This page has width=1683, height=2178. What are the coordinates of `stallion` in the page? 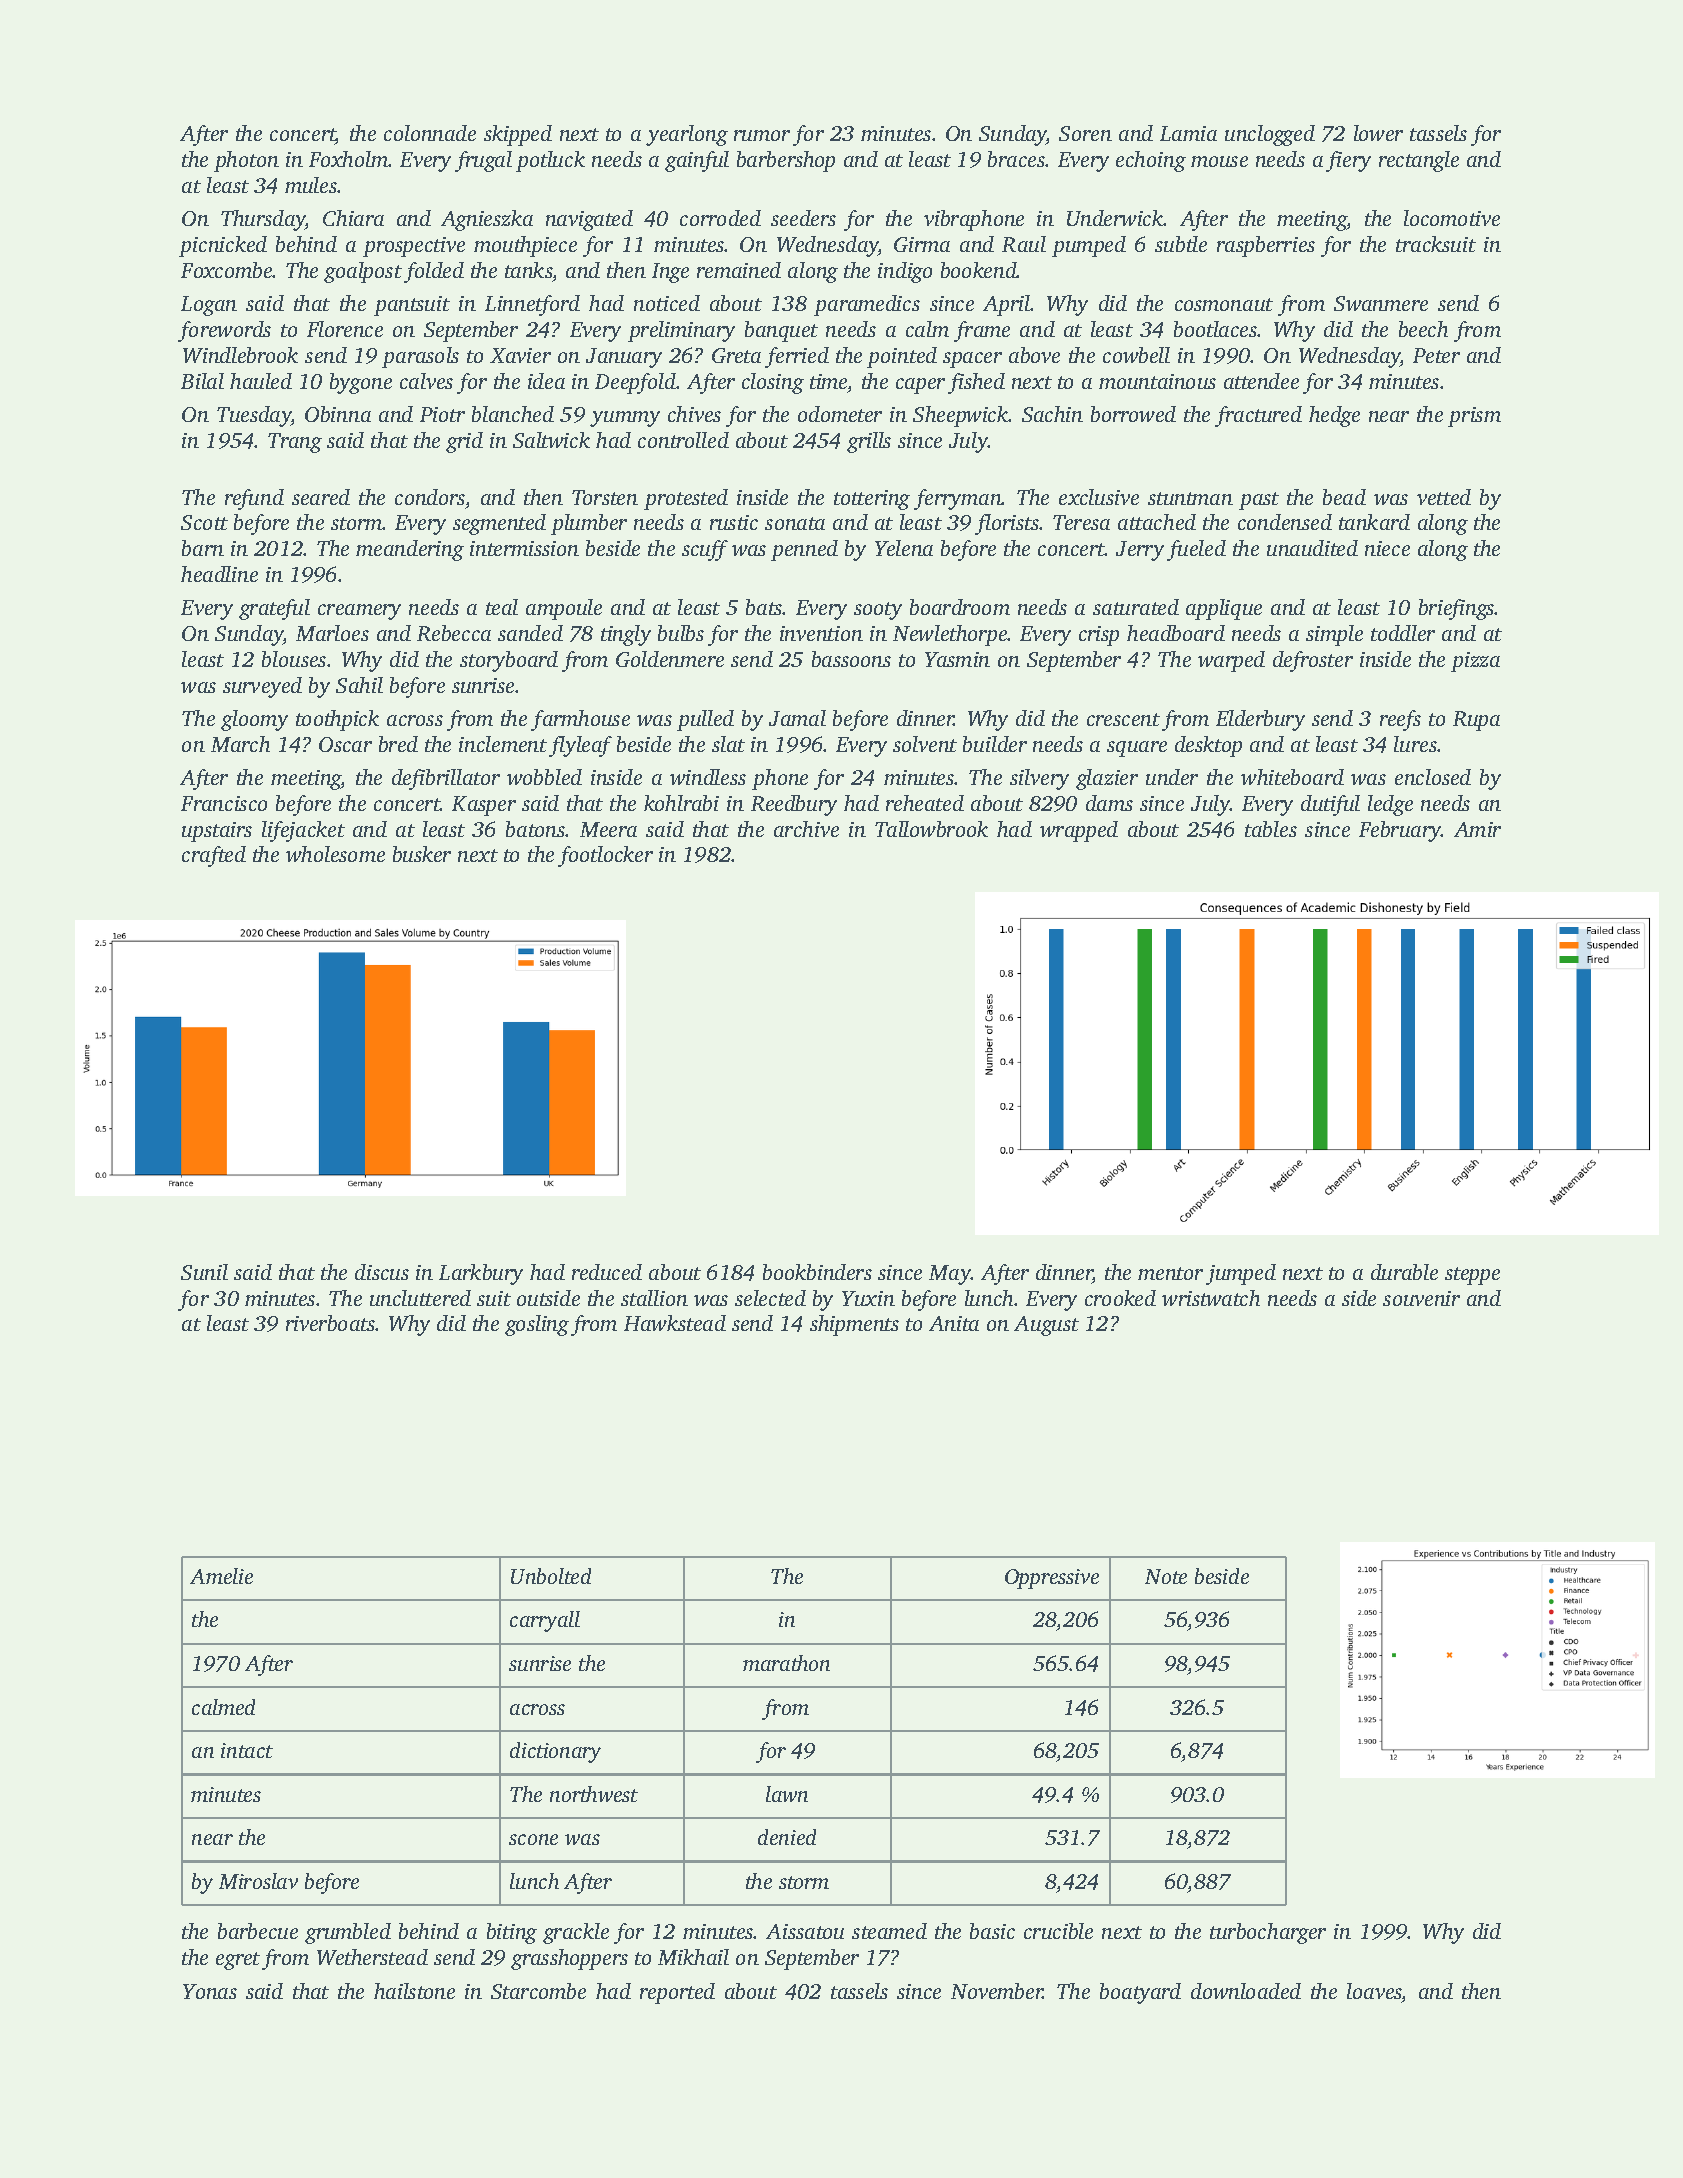 It's located at (654, 1298).
